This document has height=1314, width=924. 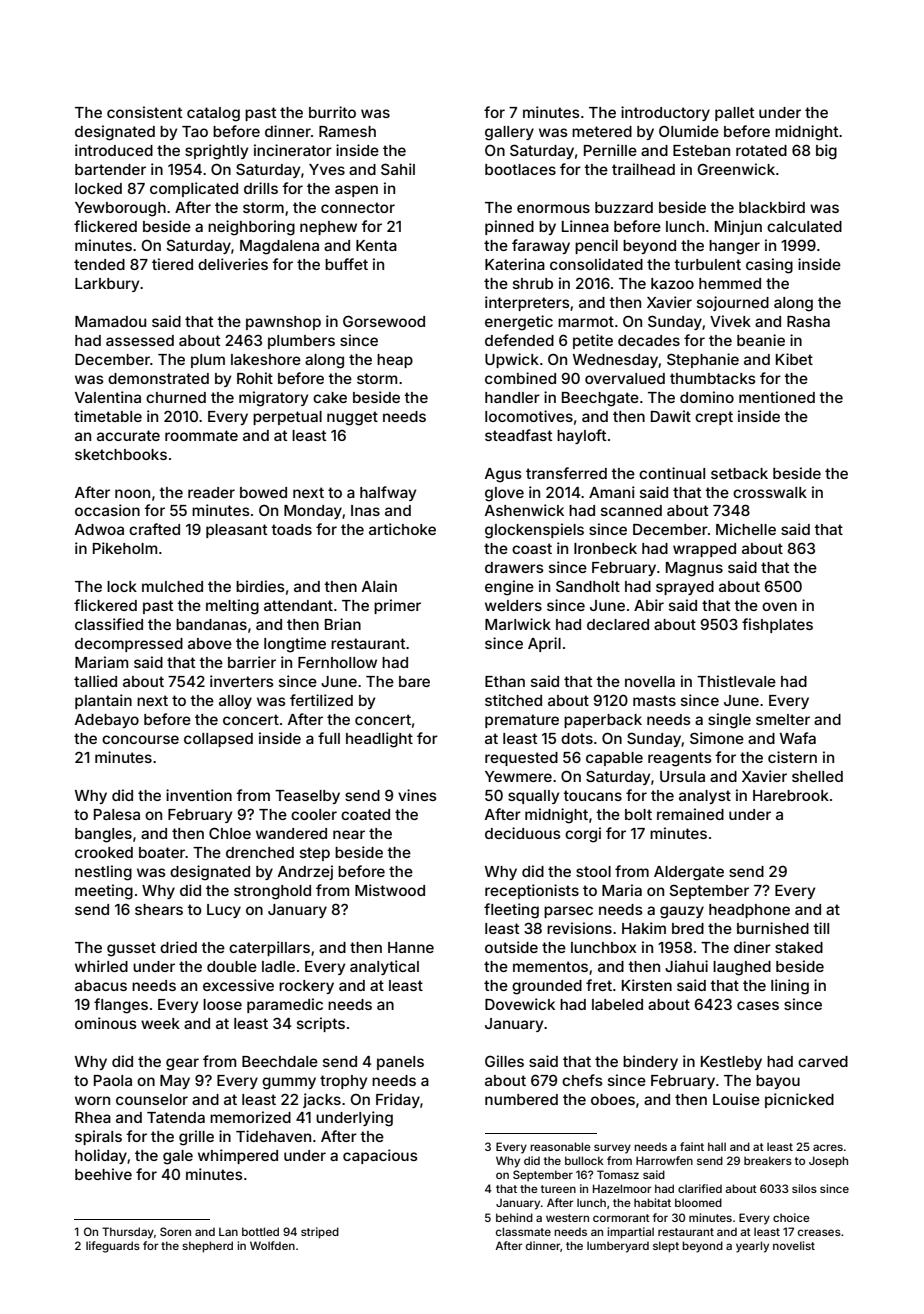 I want to click on setback, so click(x=739, y=473).
